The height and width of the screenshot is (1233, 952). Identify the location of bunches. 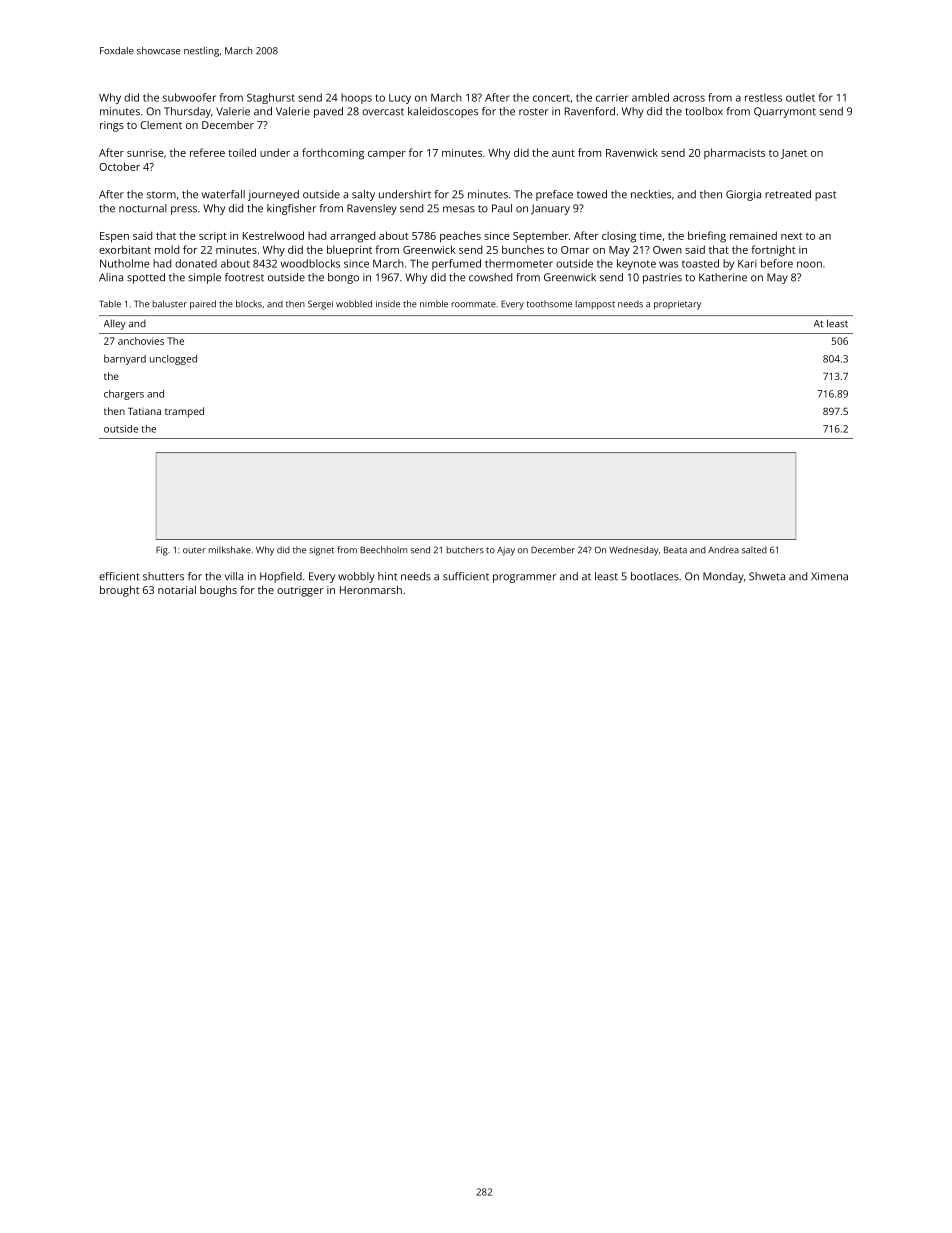
(523, 249).
